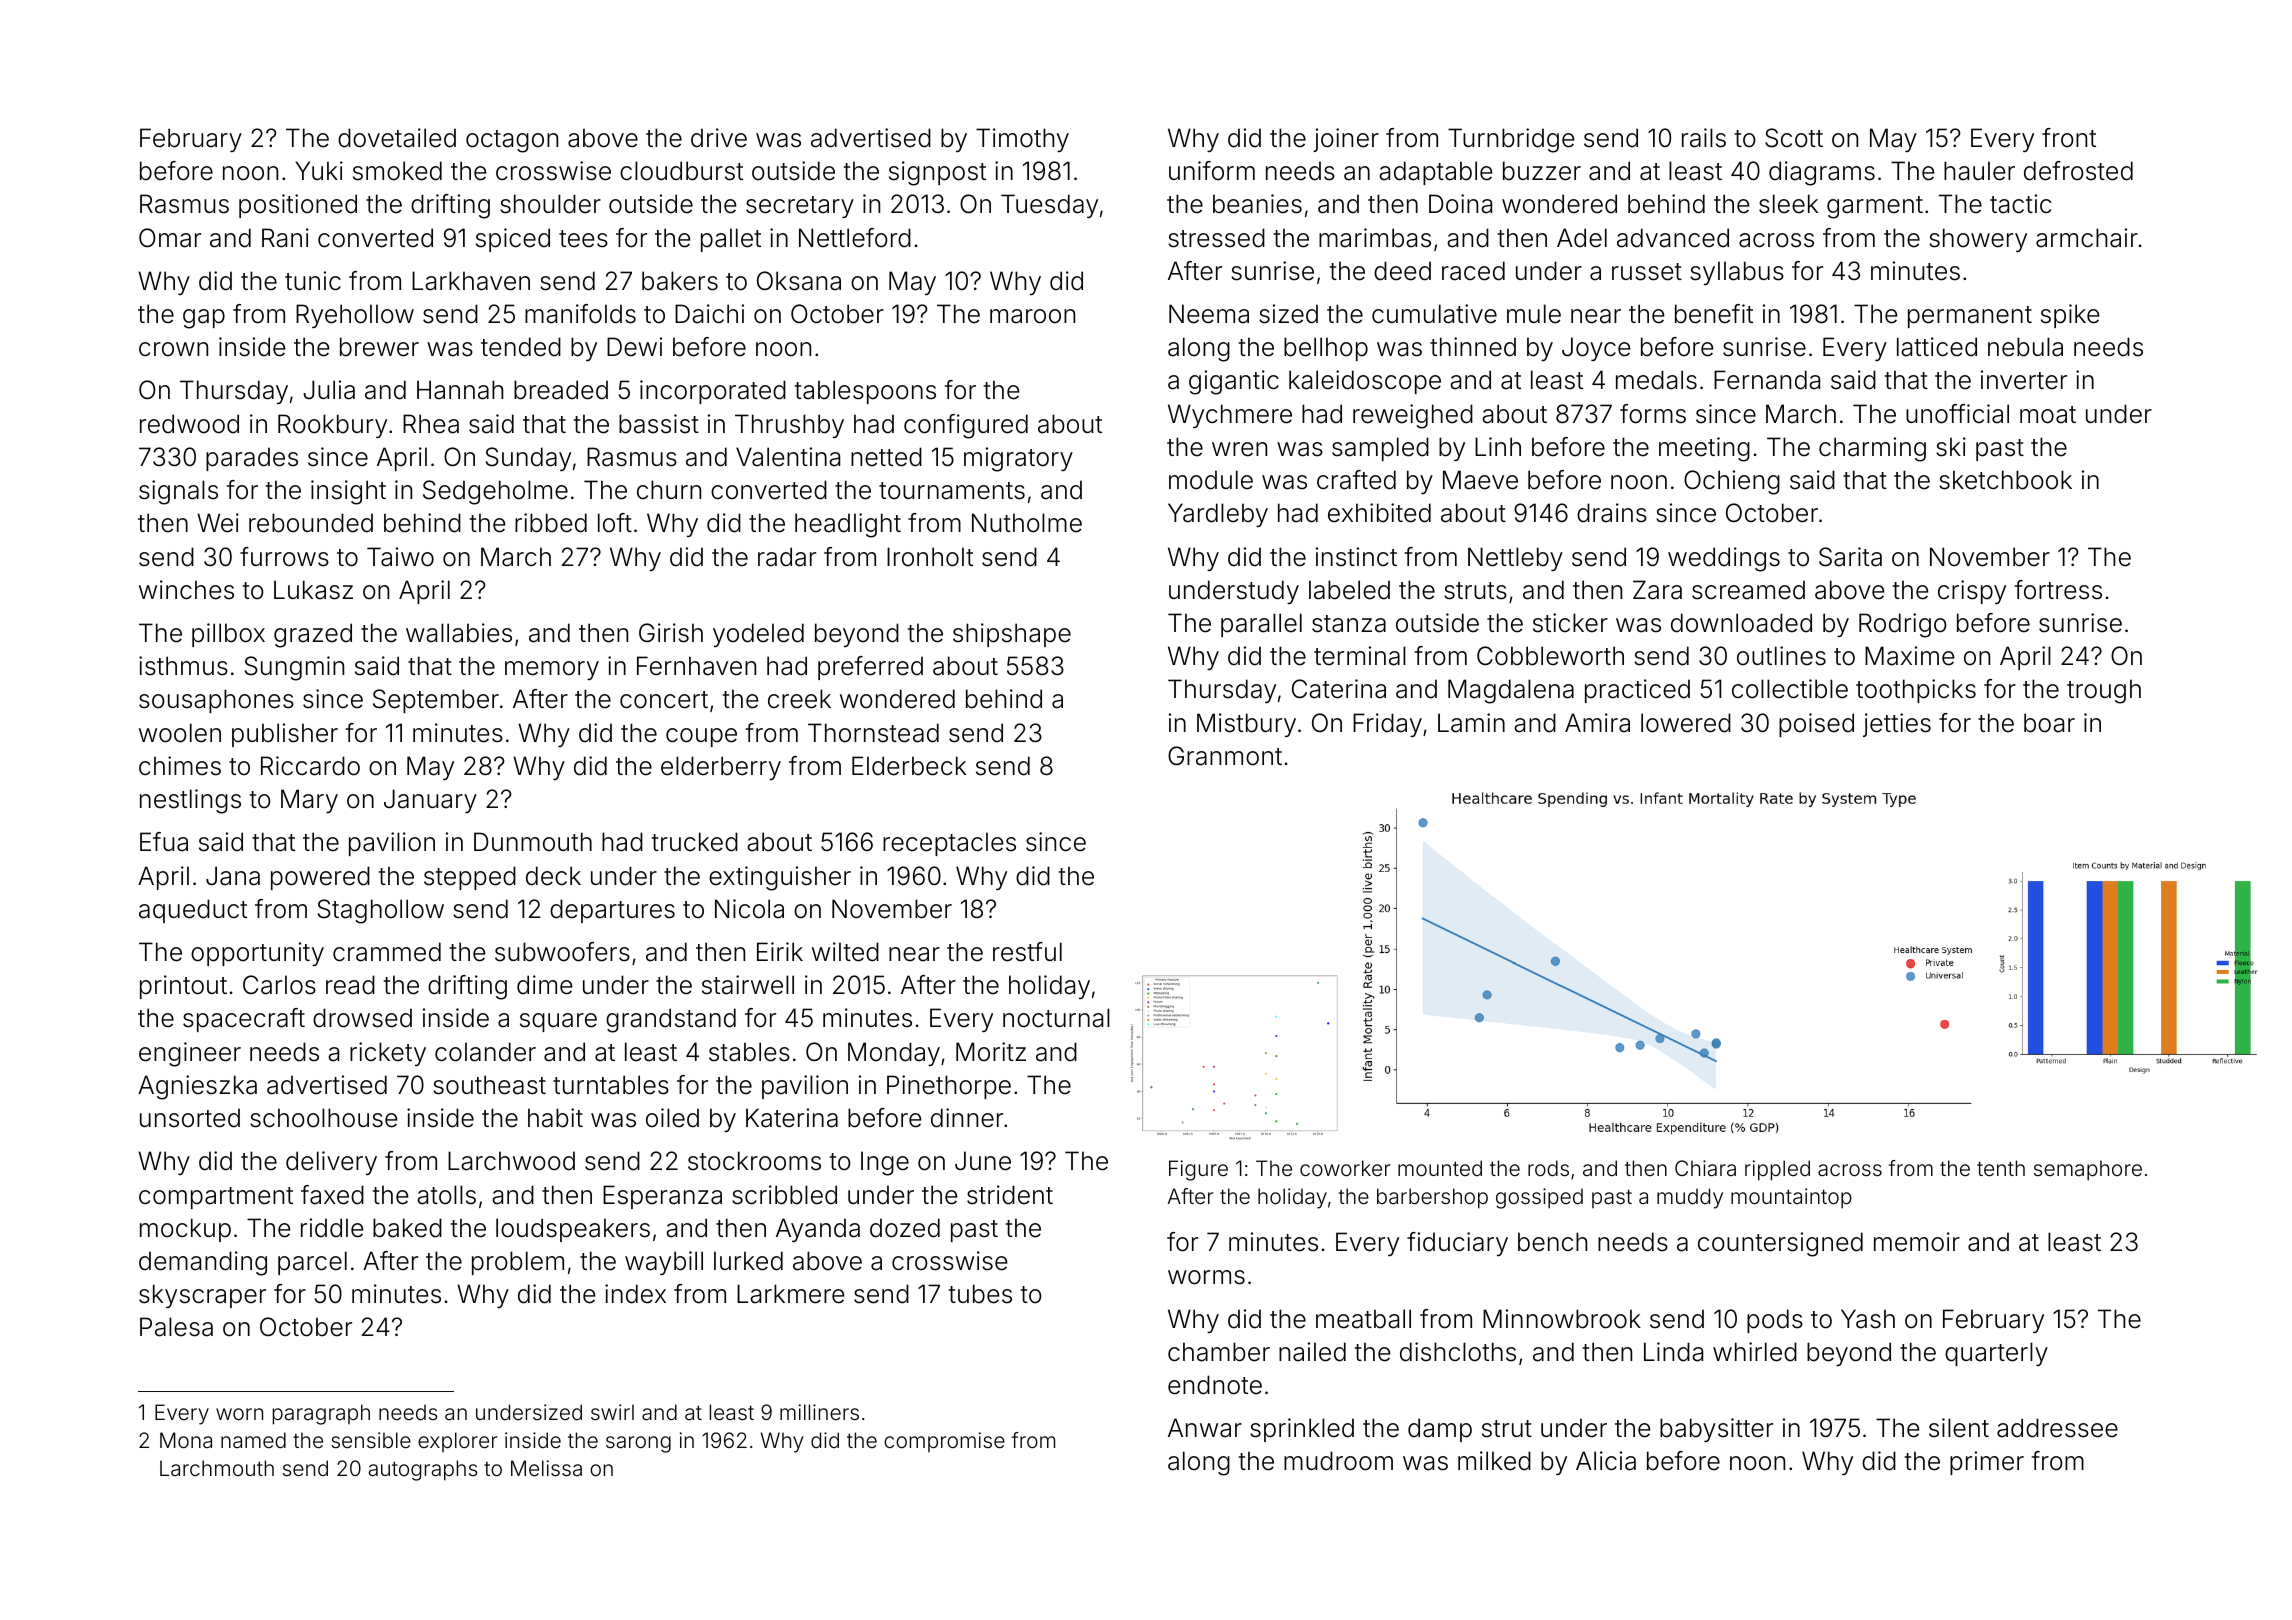  Describe the element at coordinates (799, 699) in the screenshot. I see `creek` at that location.
